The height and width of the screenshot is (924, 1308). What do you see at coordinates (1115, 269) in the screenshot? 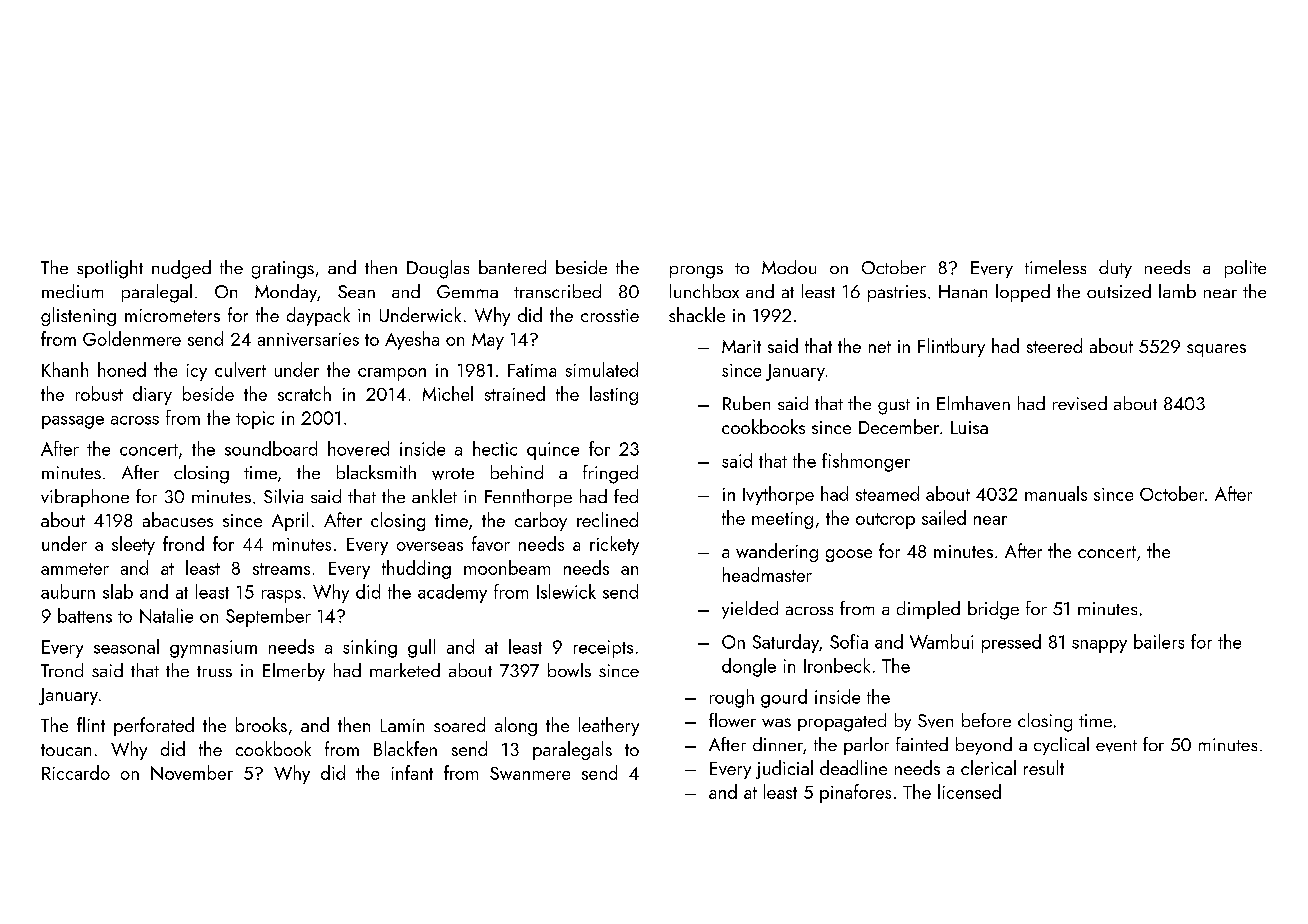
I see `duty` at bounding box center [1115, 269].
